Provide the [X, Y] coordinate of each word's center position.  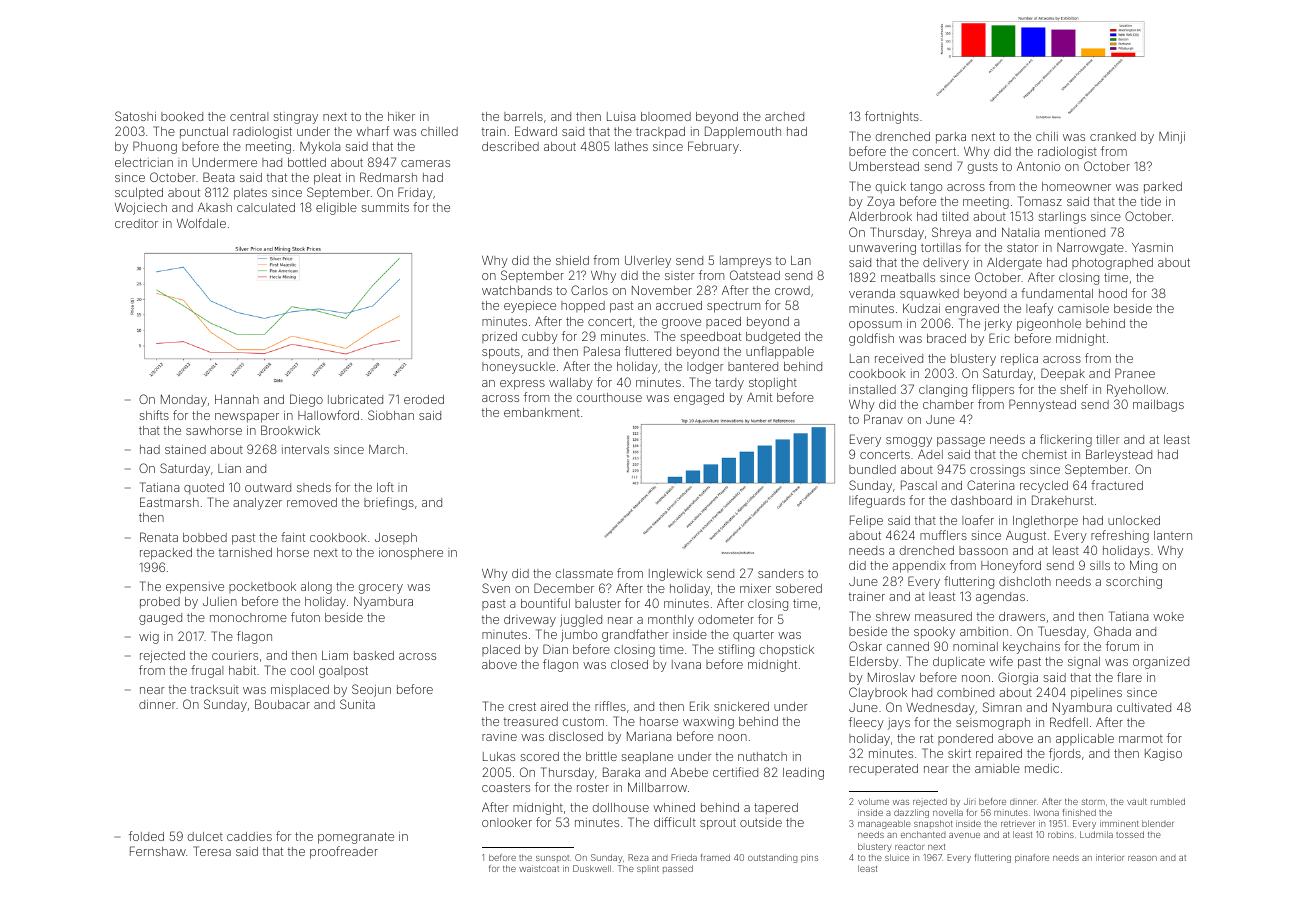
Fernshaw [158, 851]
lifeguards [877, 501]
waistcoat [539, 868]
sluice [897, 857]
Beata [218, 177]
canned [908, 646]
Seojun [371, 690]
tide [1151, 201]
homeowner [1076, 186]
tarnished [245, 552]
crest [522, 706]
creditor [136, 223]
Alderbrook [880, 216]
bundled [872, 469]
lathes [631, 146]
